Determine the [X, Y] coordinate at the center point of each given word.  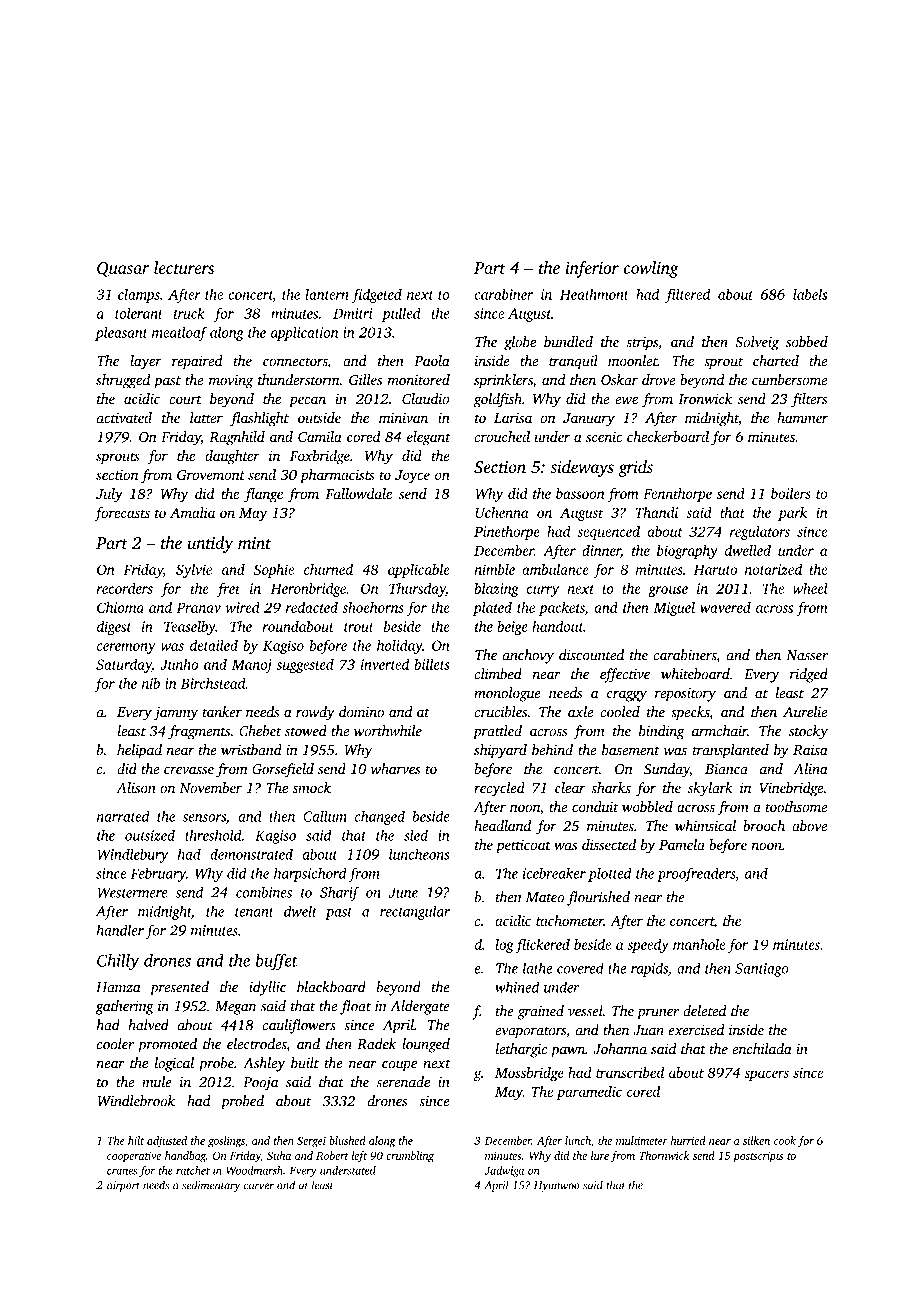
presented [179, 988]
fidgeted [377, 295]
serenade [403, 1082]
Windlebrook [136, 1101]
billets [432, 664]
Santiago [762, 970]
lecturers [184, 267]
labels [810, 294]
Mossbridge [529, 1074]
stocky [808, 732]
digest [114, 628]
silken [756, 1140]
